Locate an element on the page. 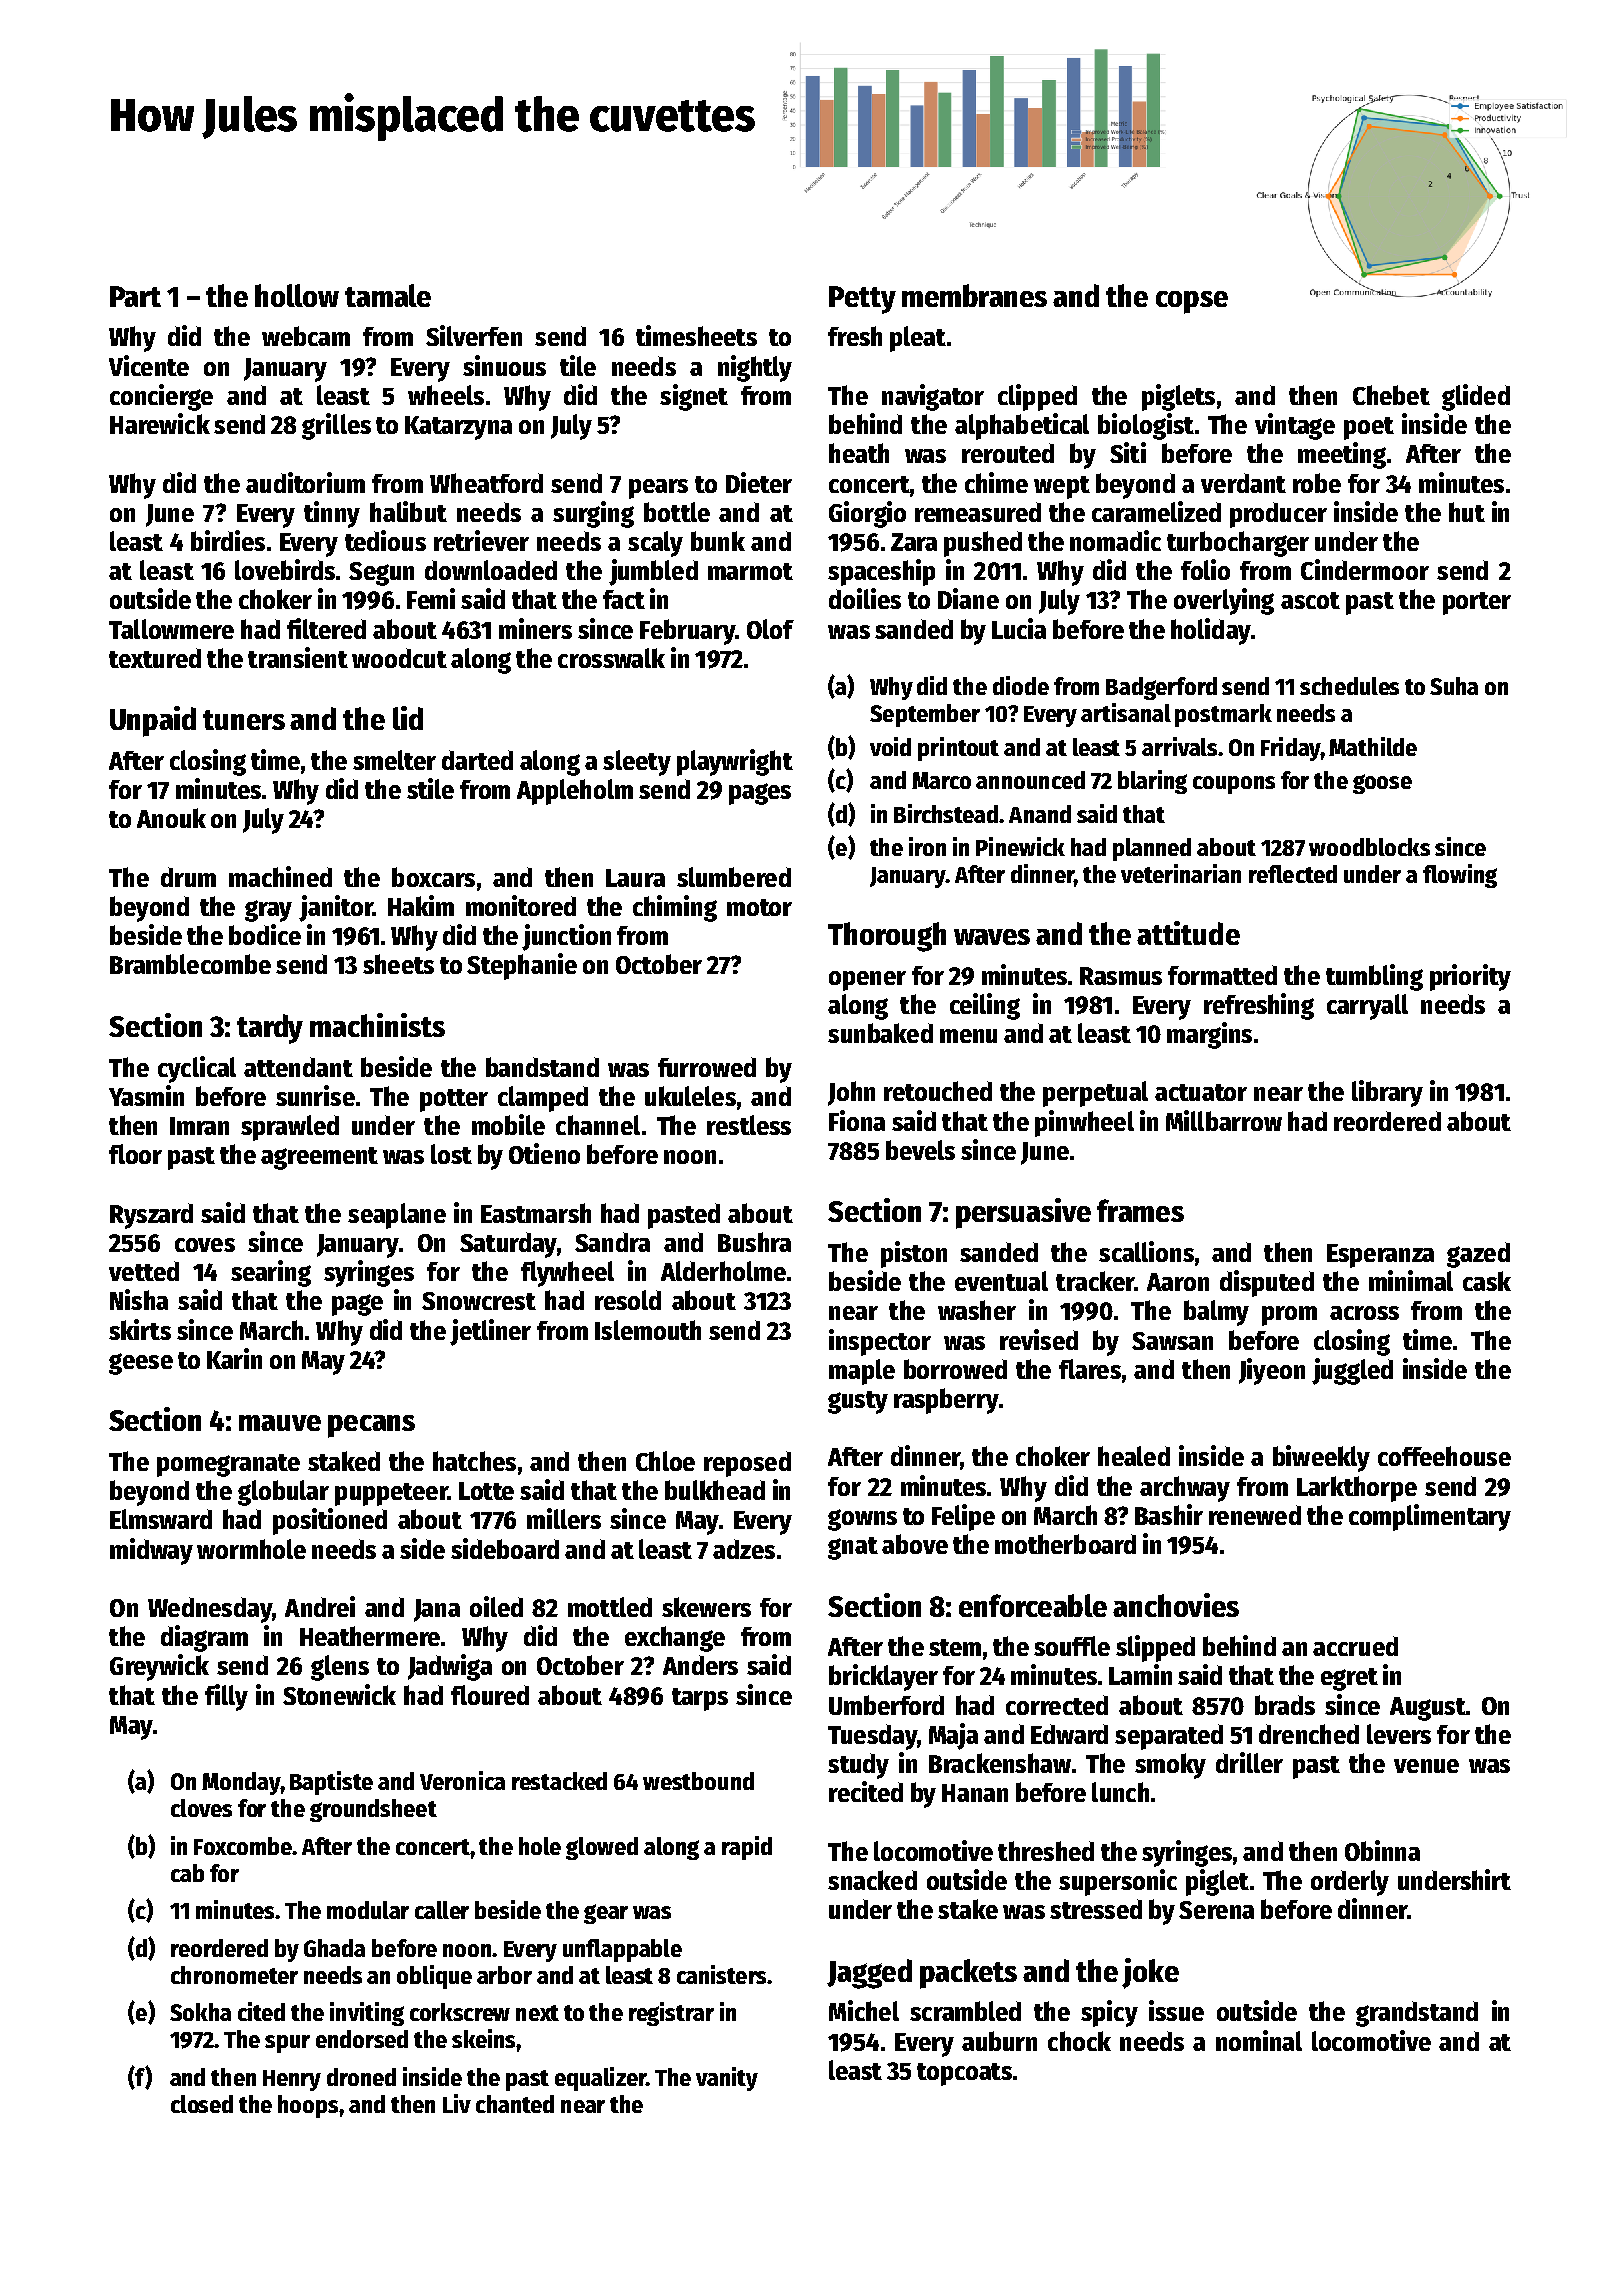  frames is located at coordinates (1140, 1210).
